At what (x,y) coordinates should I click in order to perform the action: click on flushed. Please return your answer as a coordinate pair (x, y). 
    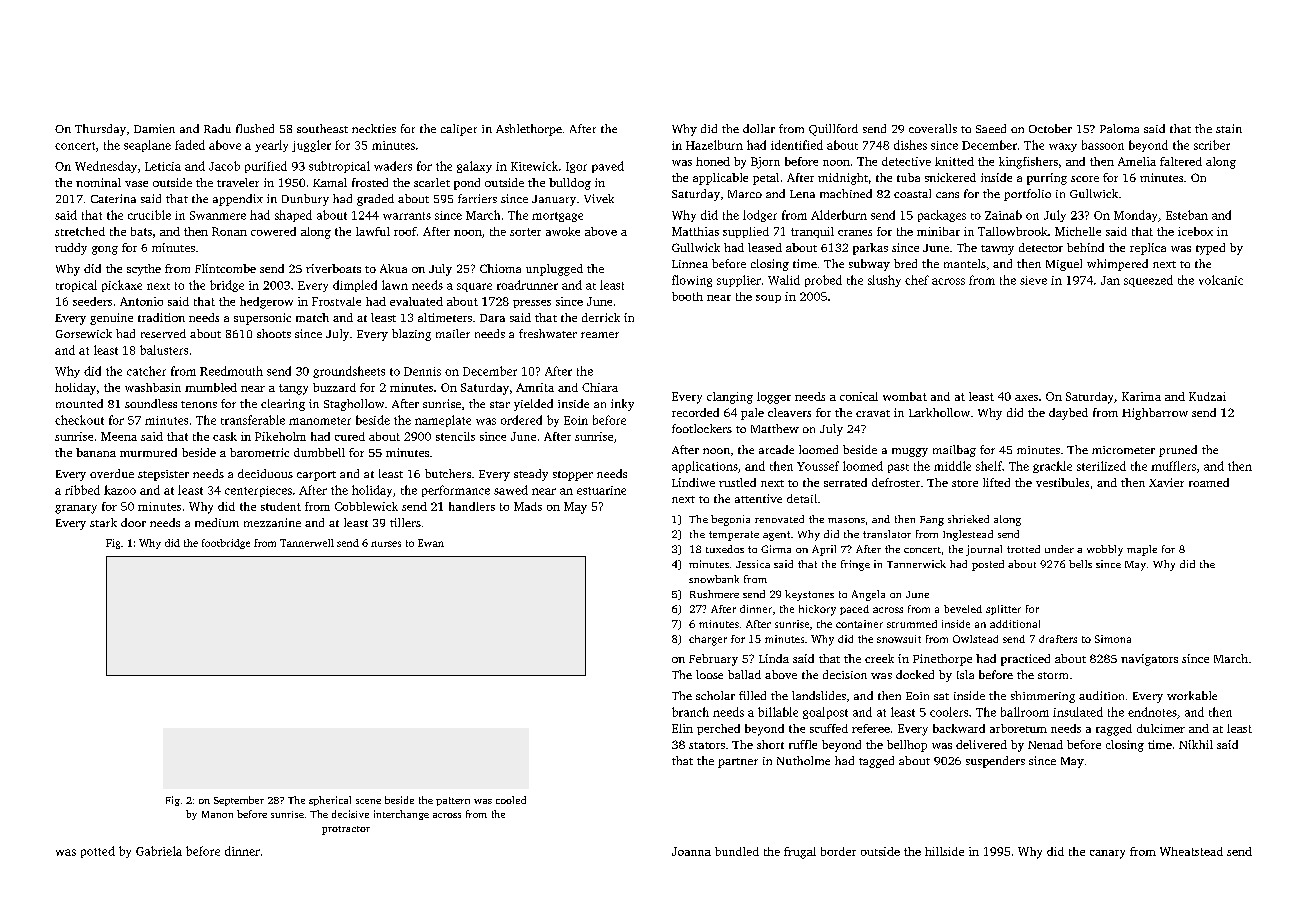
    Looking at the image, I should click on (255, 128).
